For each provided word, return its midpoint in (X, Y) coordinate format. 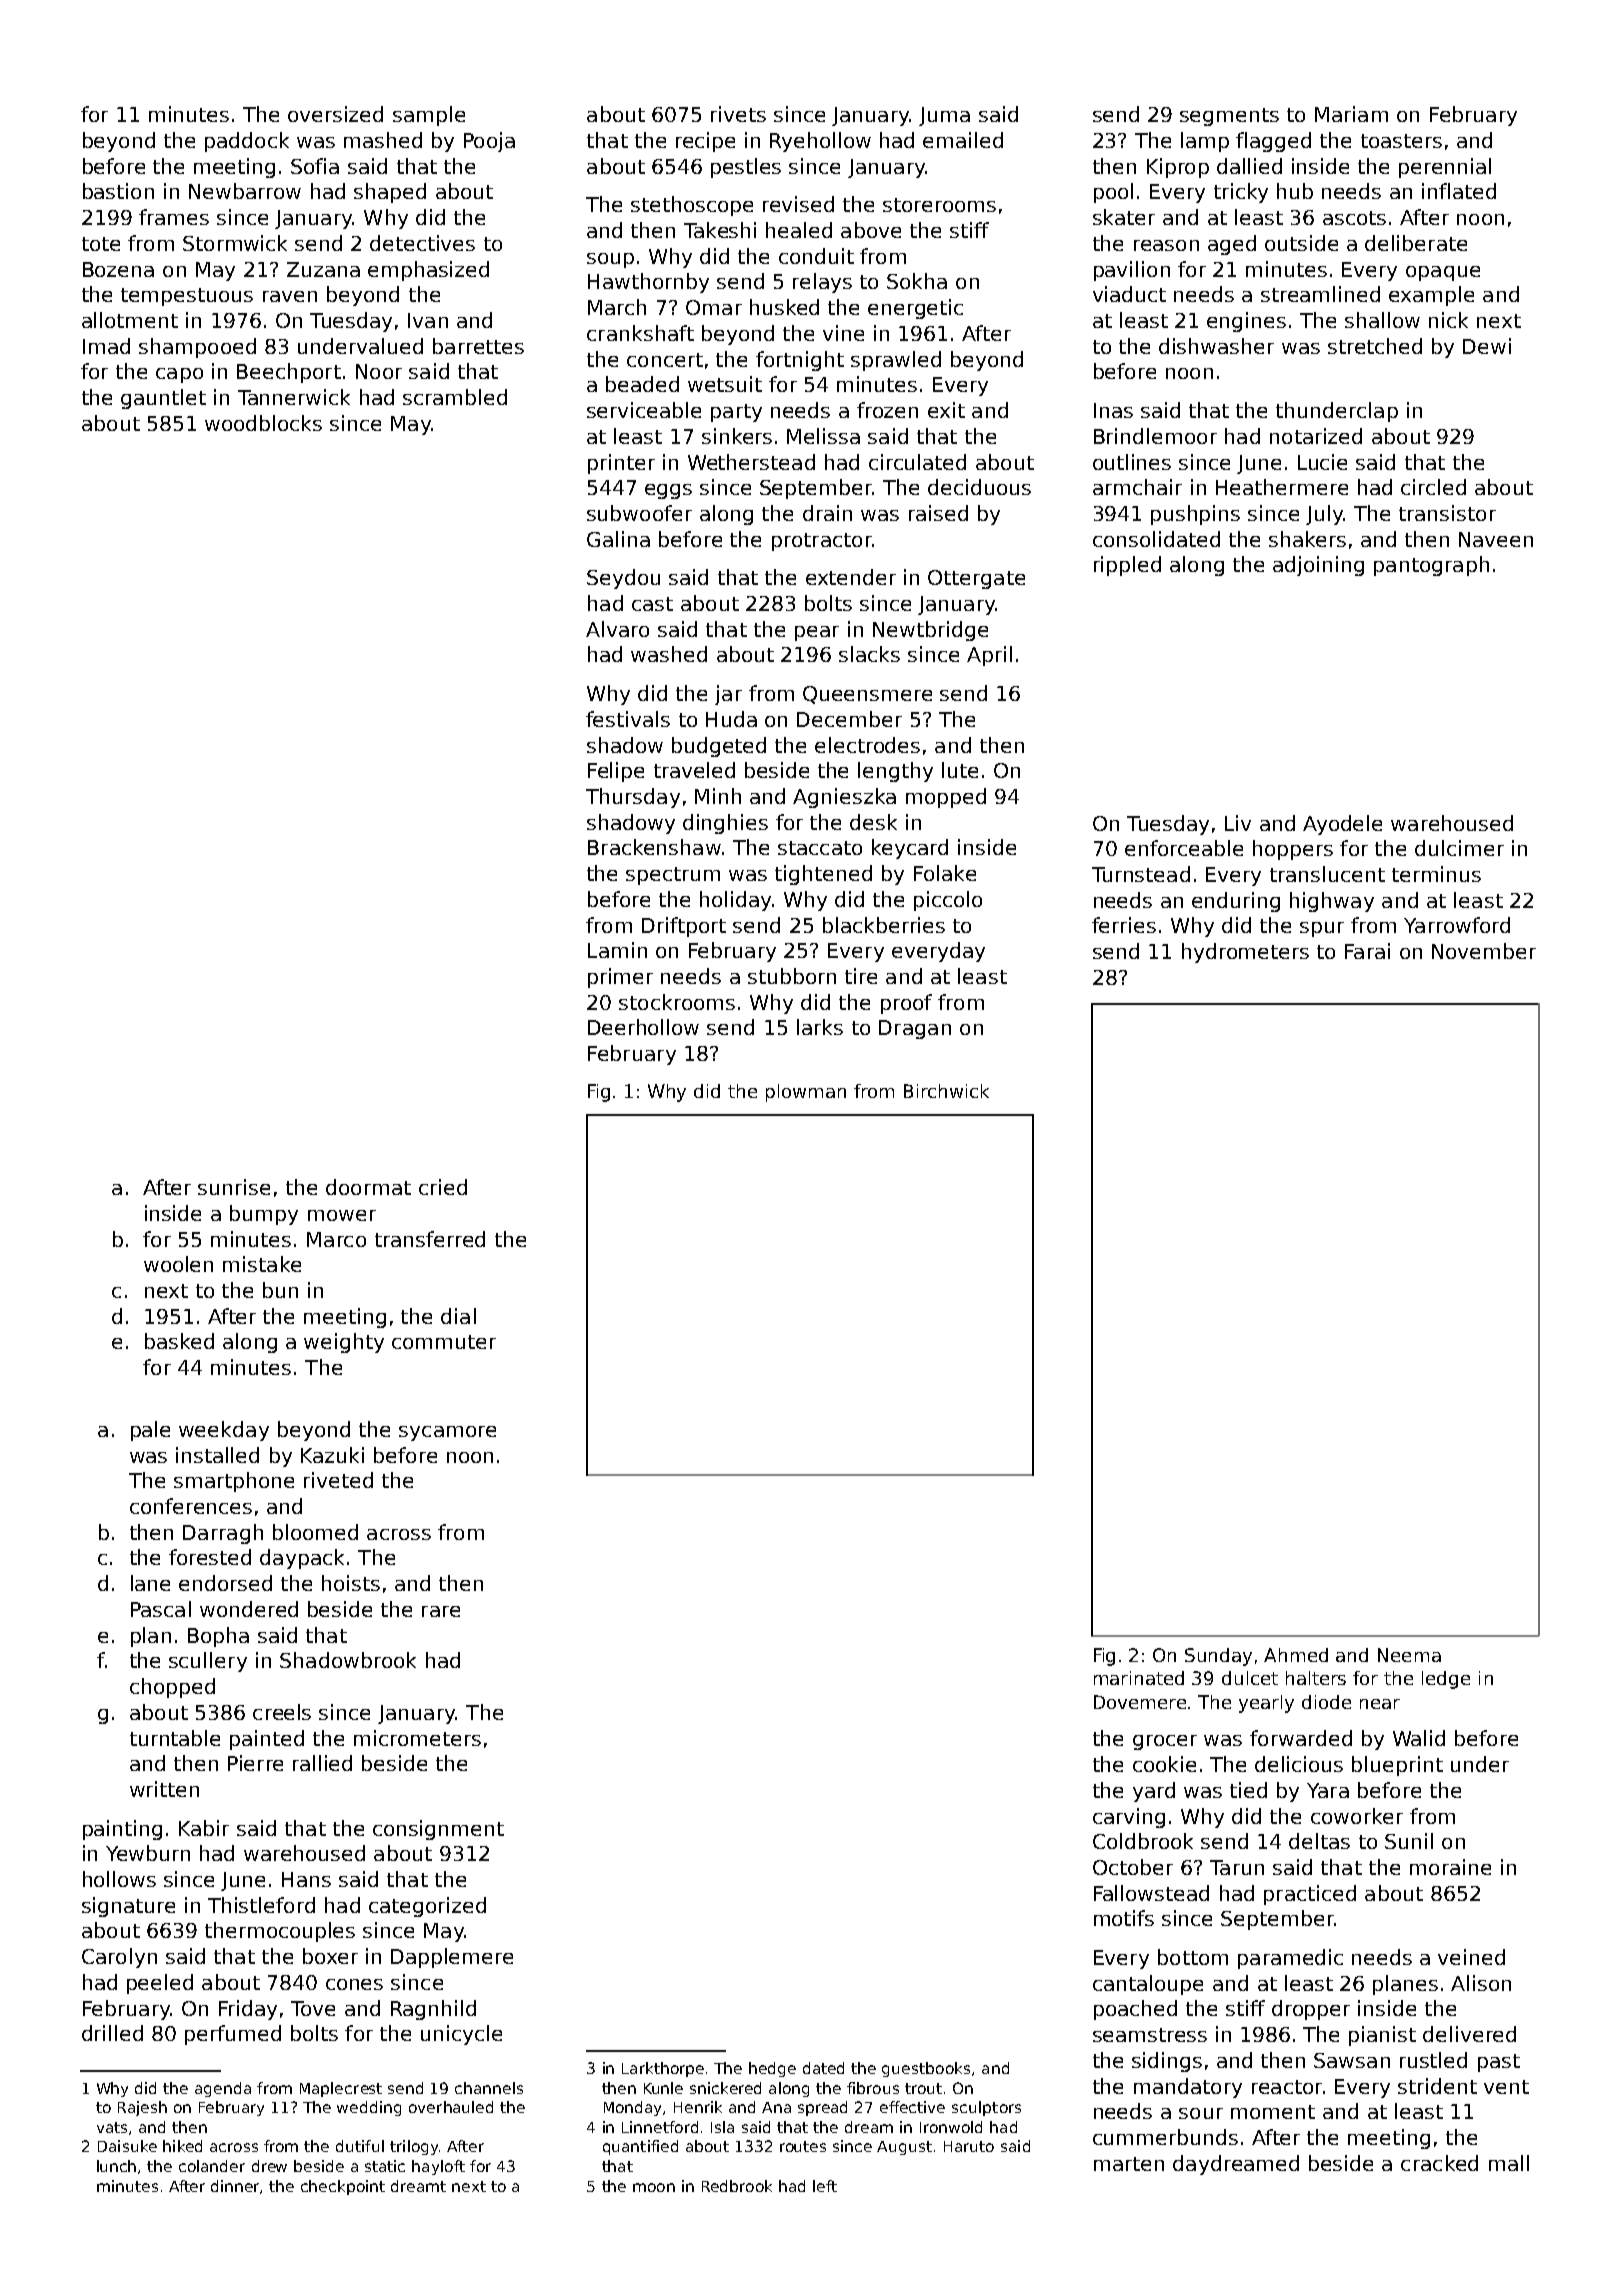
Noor (379, 371)
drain (827, 513)
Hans (306, 1879)
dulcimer (1459, 848)
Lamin (617, 950)
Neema (1409, 1655)
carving (1129, 1818)
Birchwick (946, 1091)
